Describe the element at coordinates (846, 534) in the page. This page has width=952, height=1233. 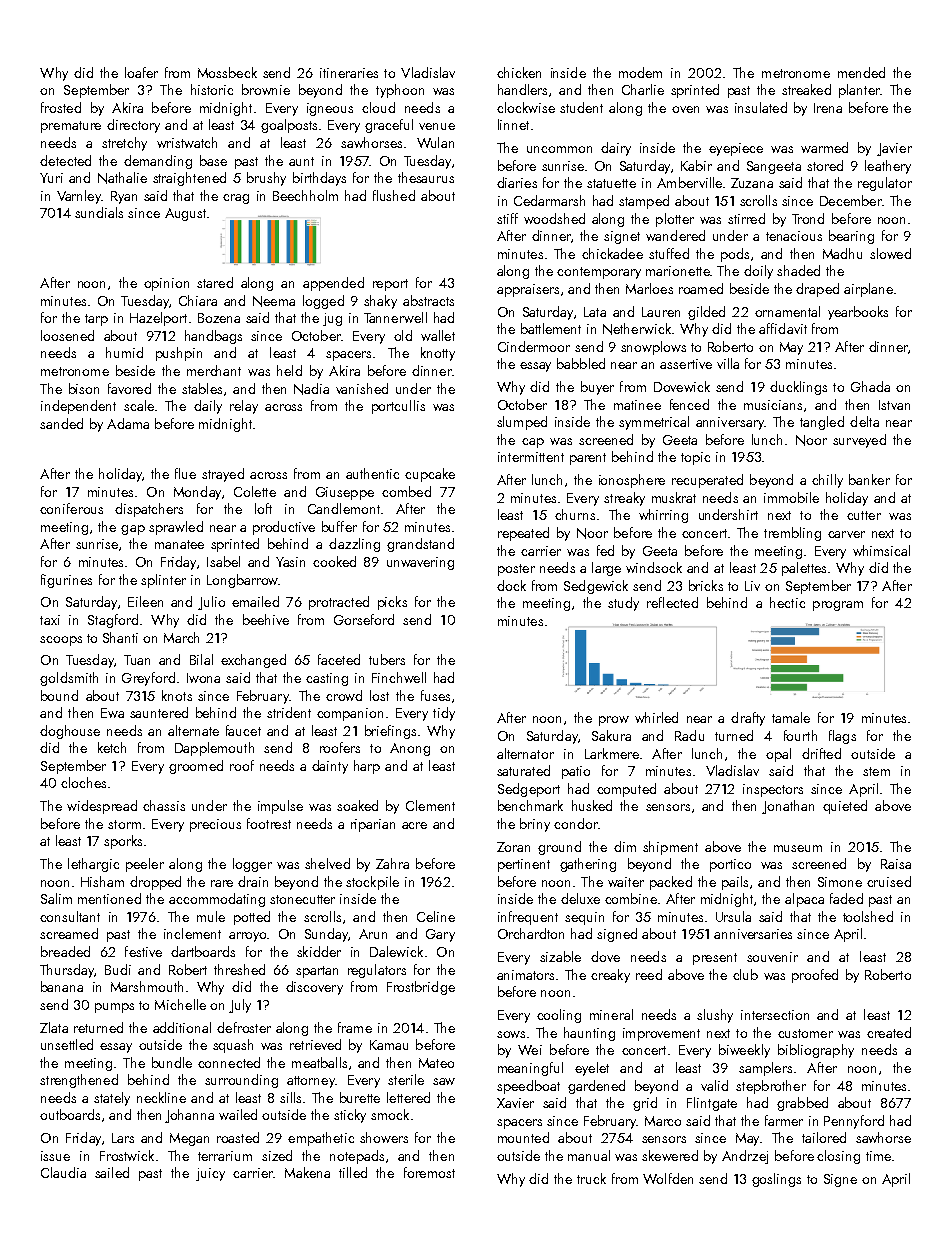
I see `carver` at that location.
